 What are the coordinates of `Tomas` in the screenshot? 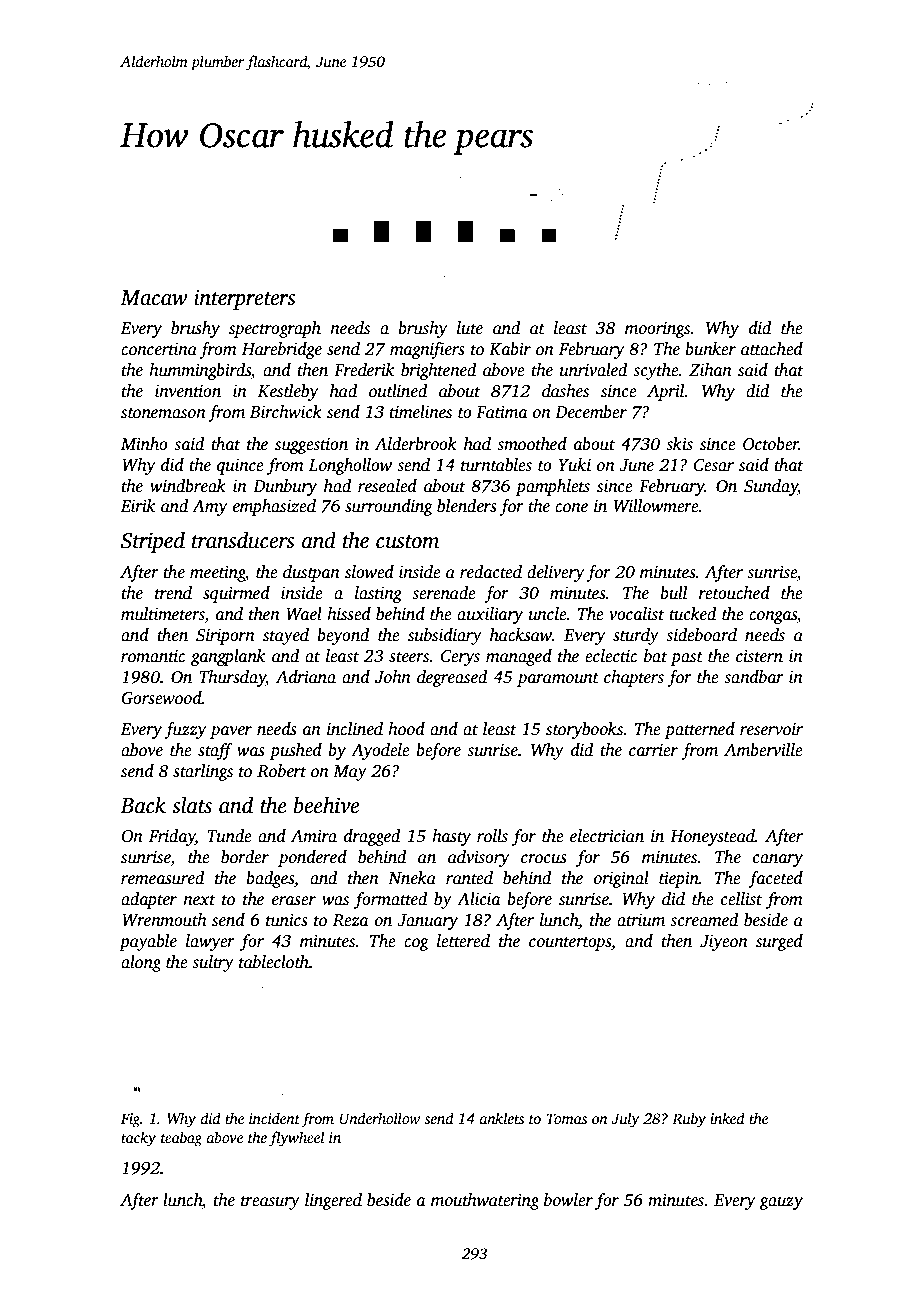 It's located at (566, 1118).
